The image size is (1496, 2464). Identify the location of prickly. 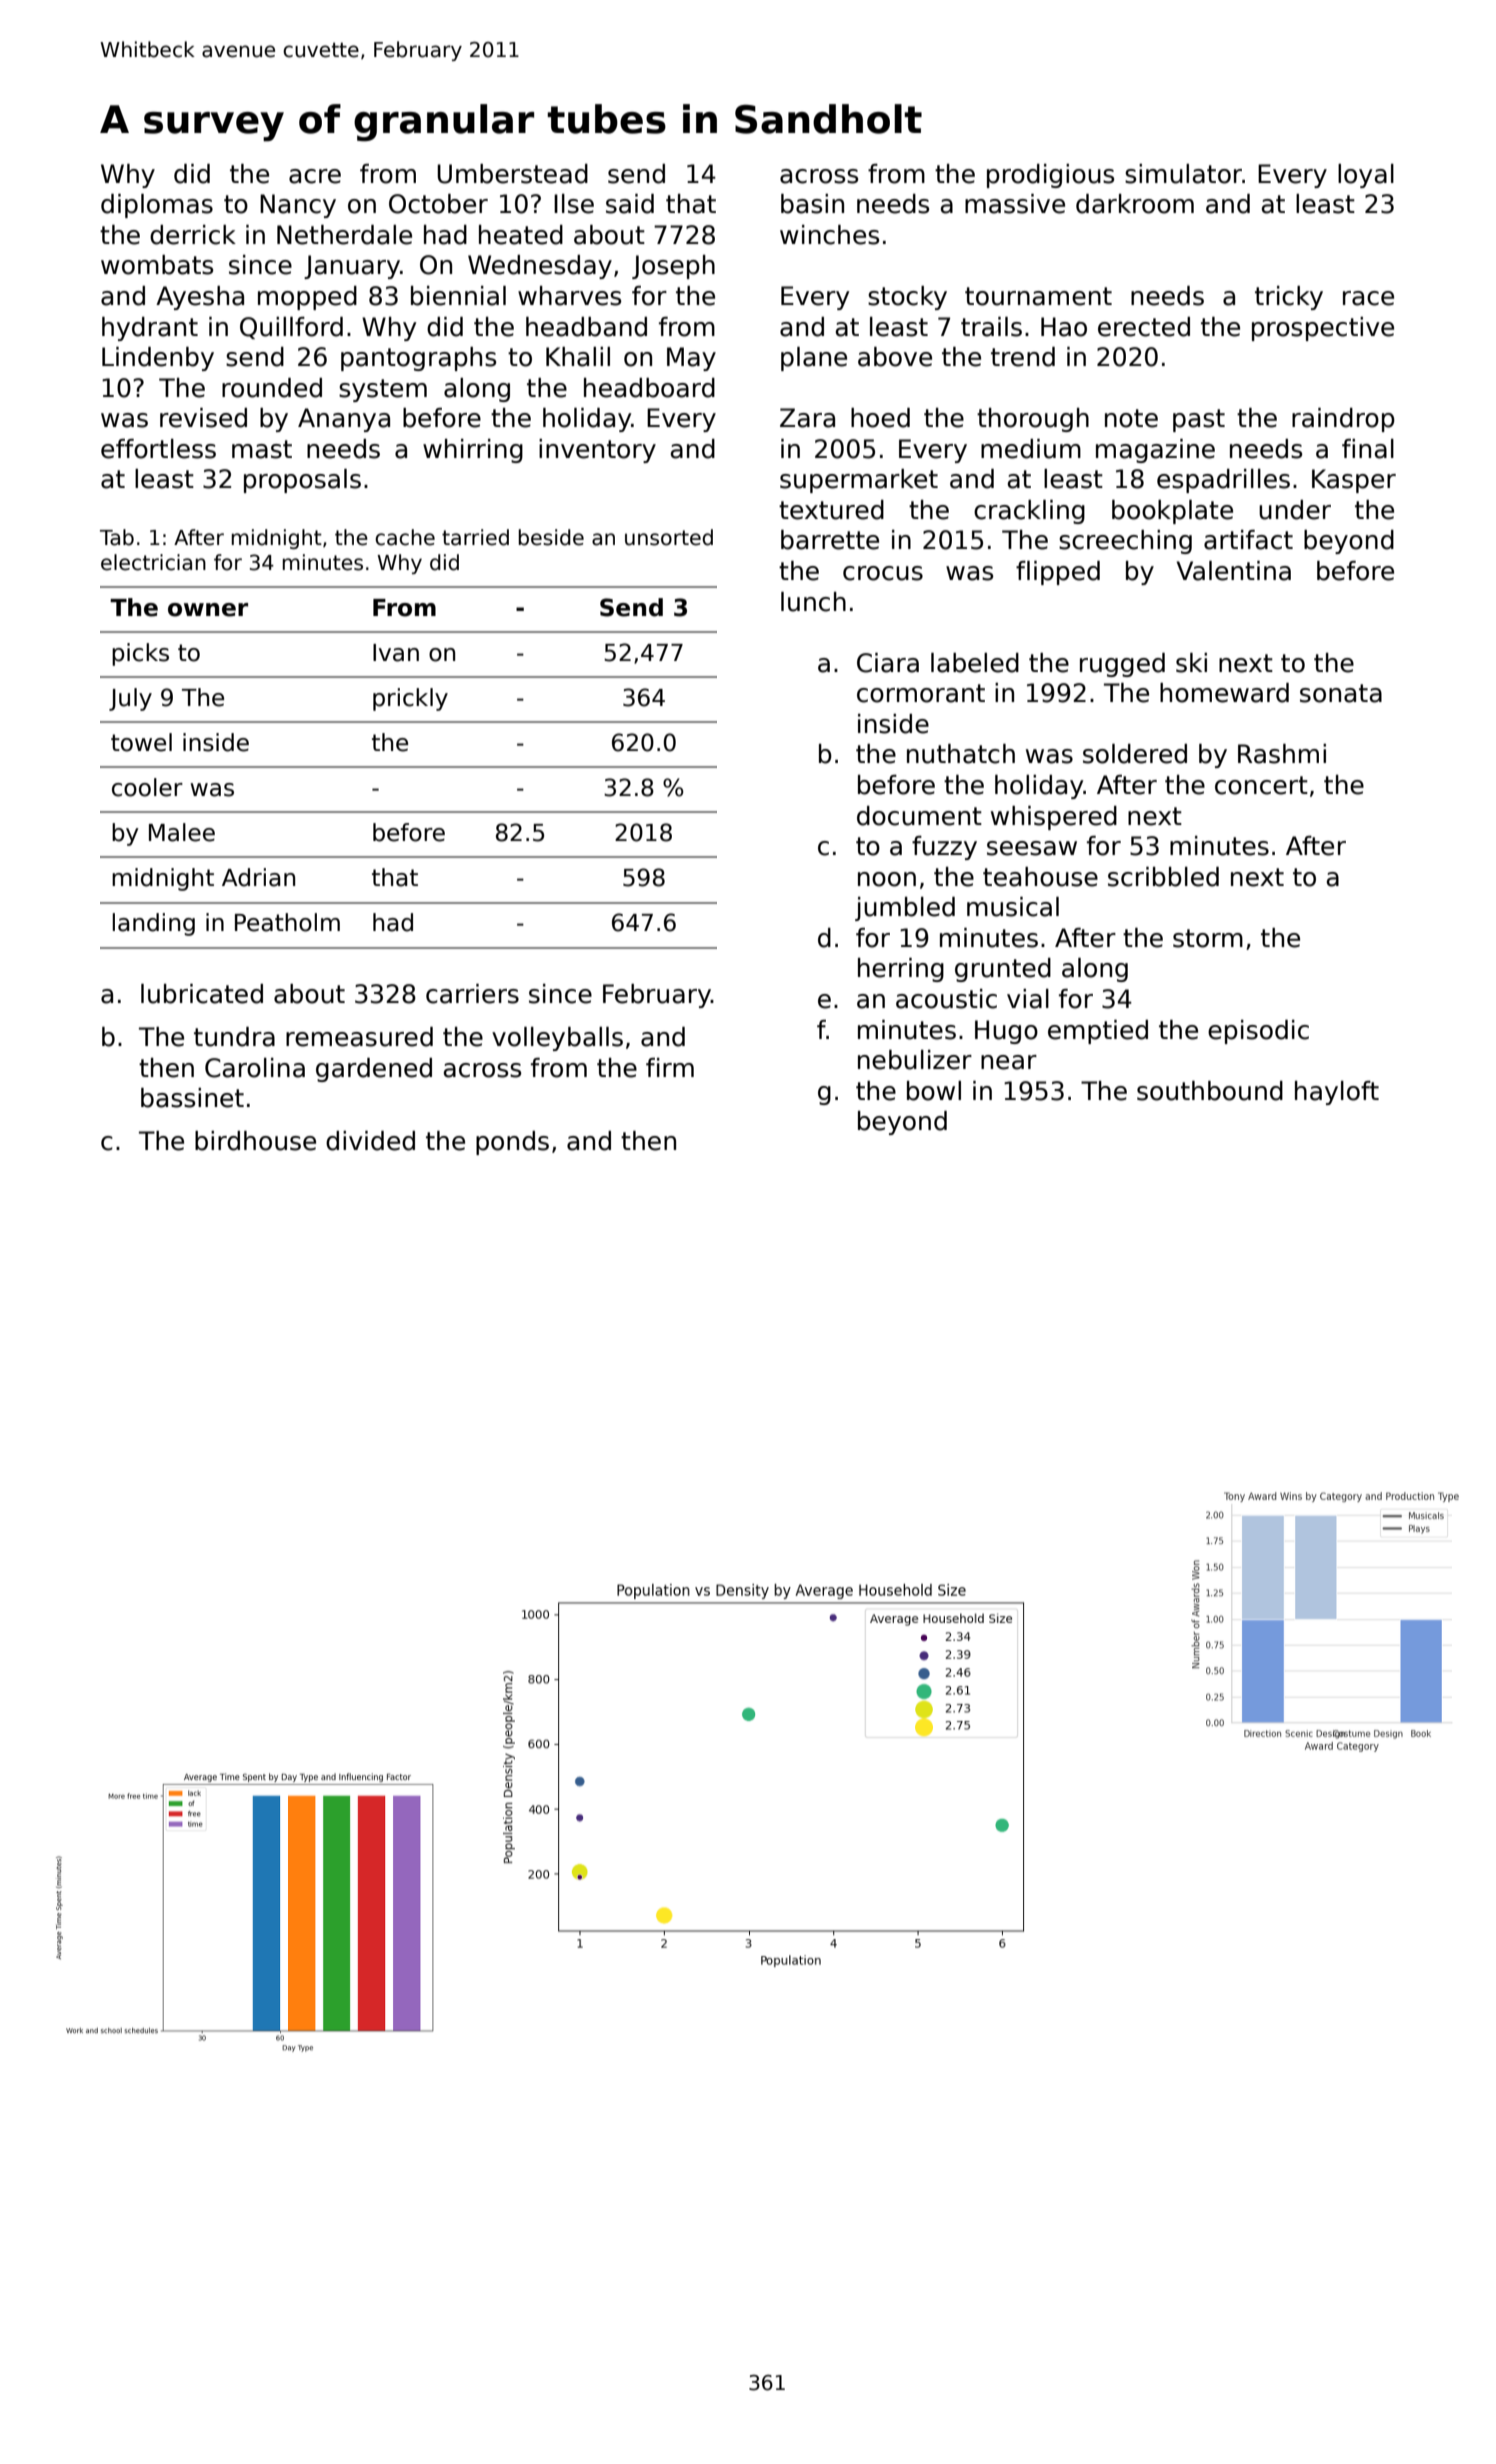
(410, 699).
